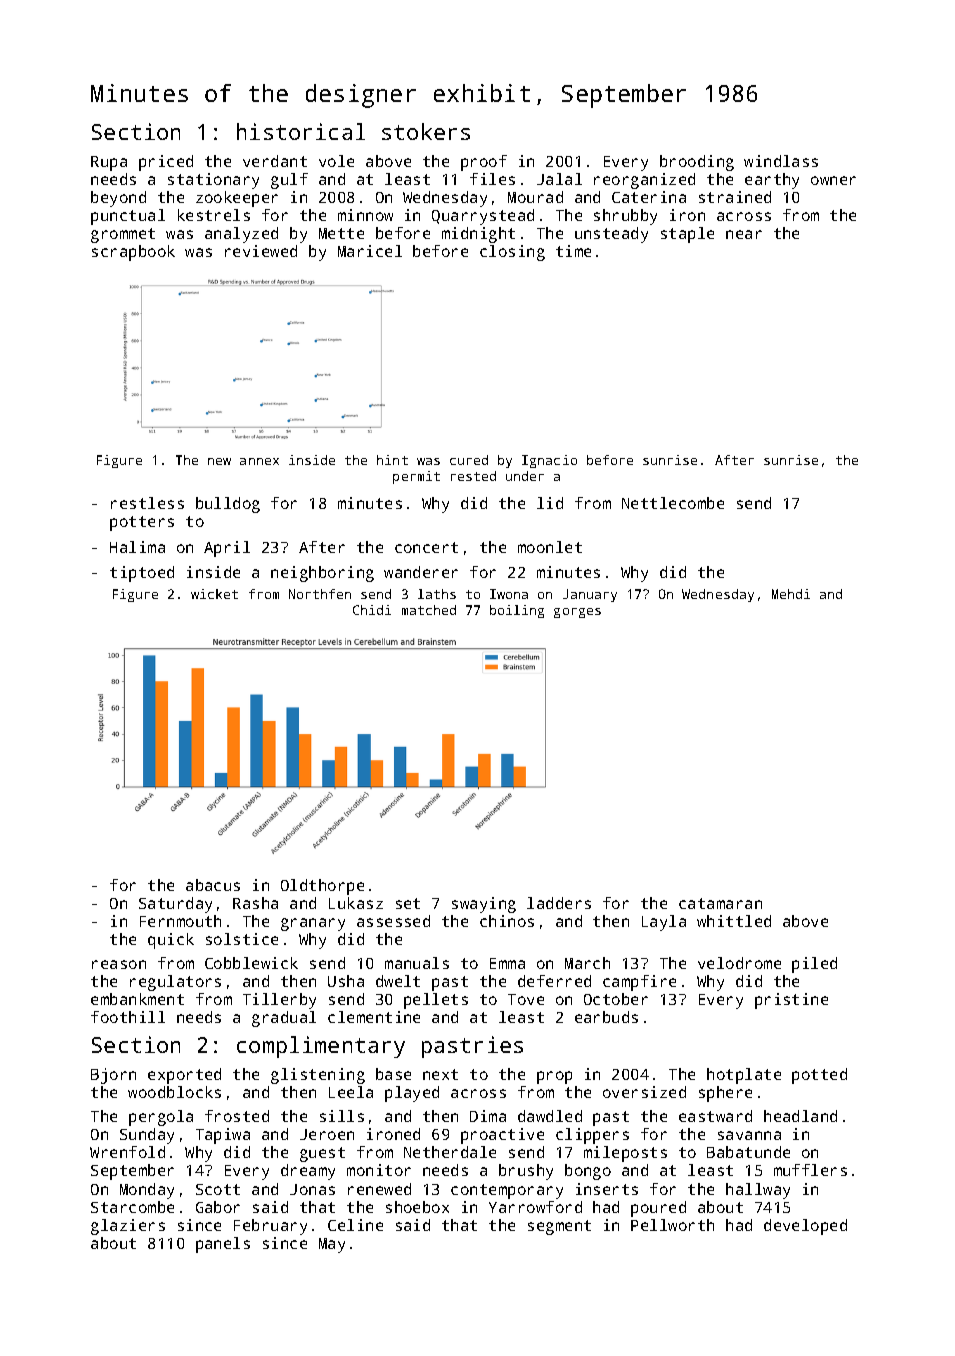 The image size is (955, 1356). Describe the element at coordinates (673, 503) in the screenshot. I see `Nettlecombe` at that location.
